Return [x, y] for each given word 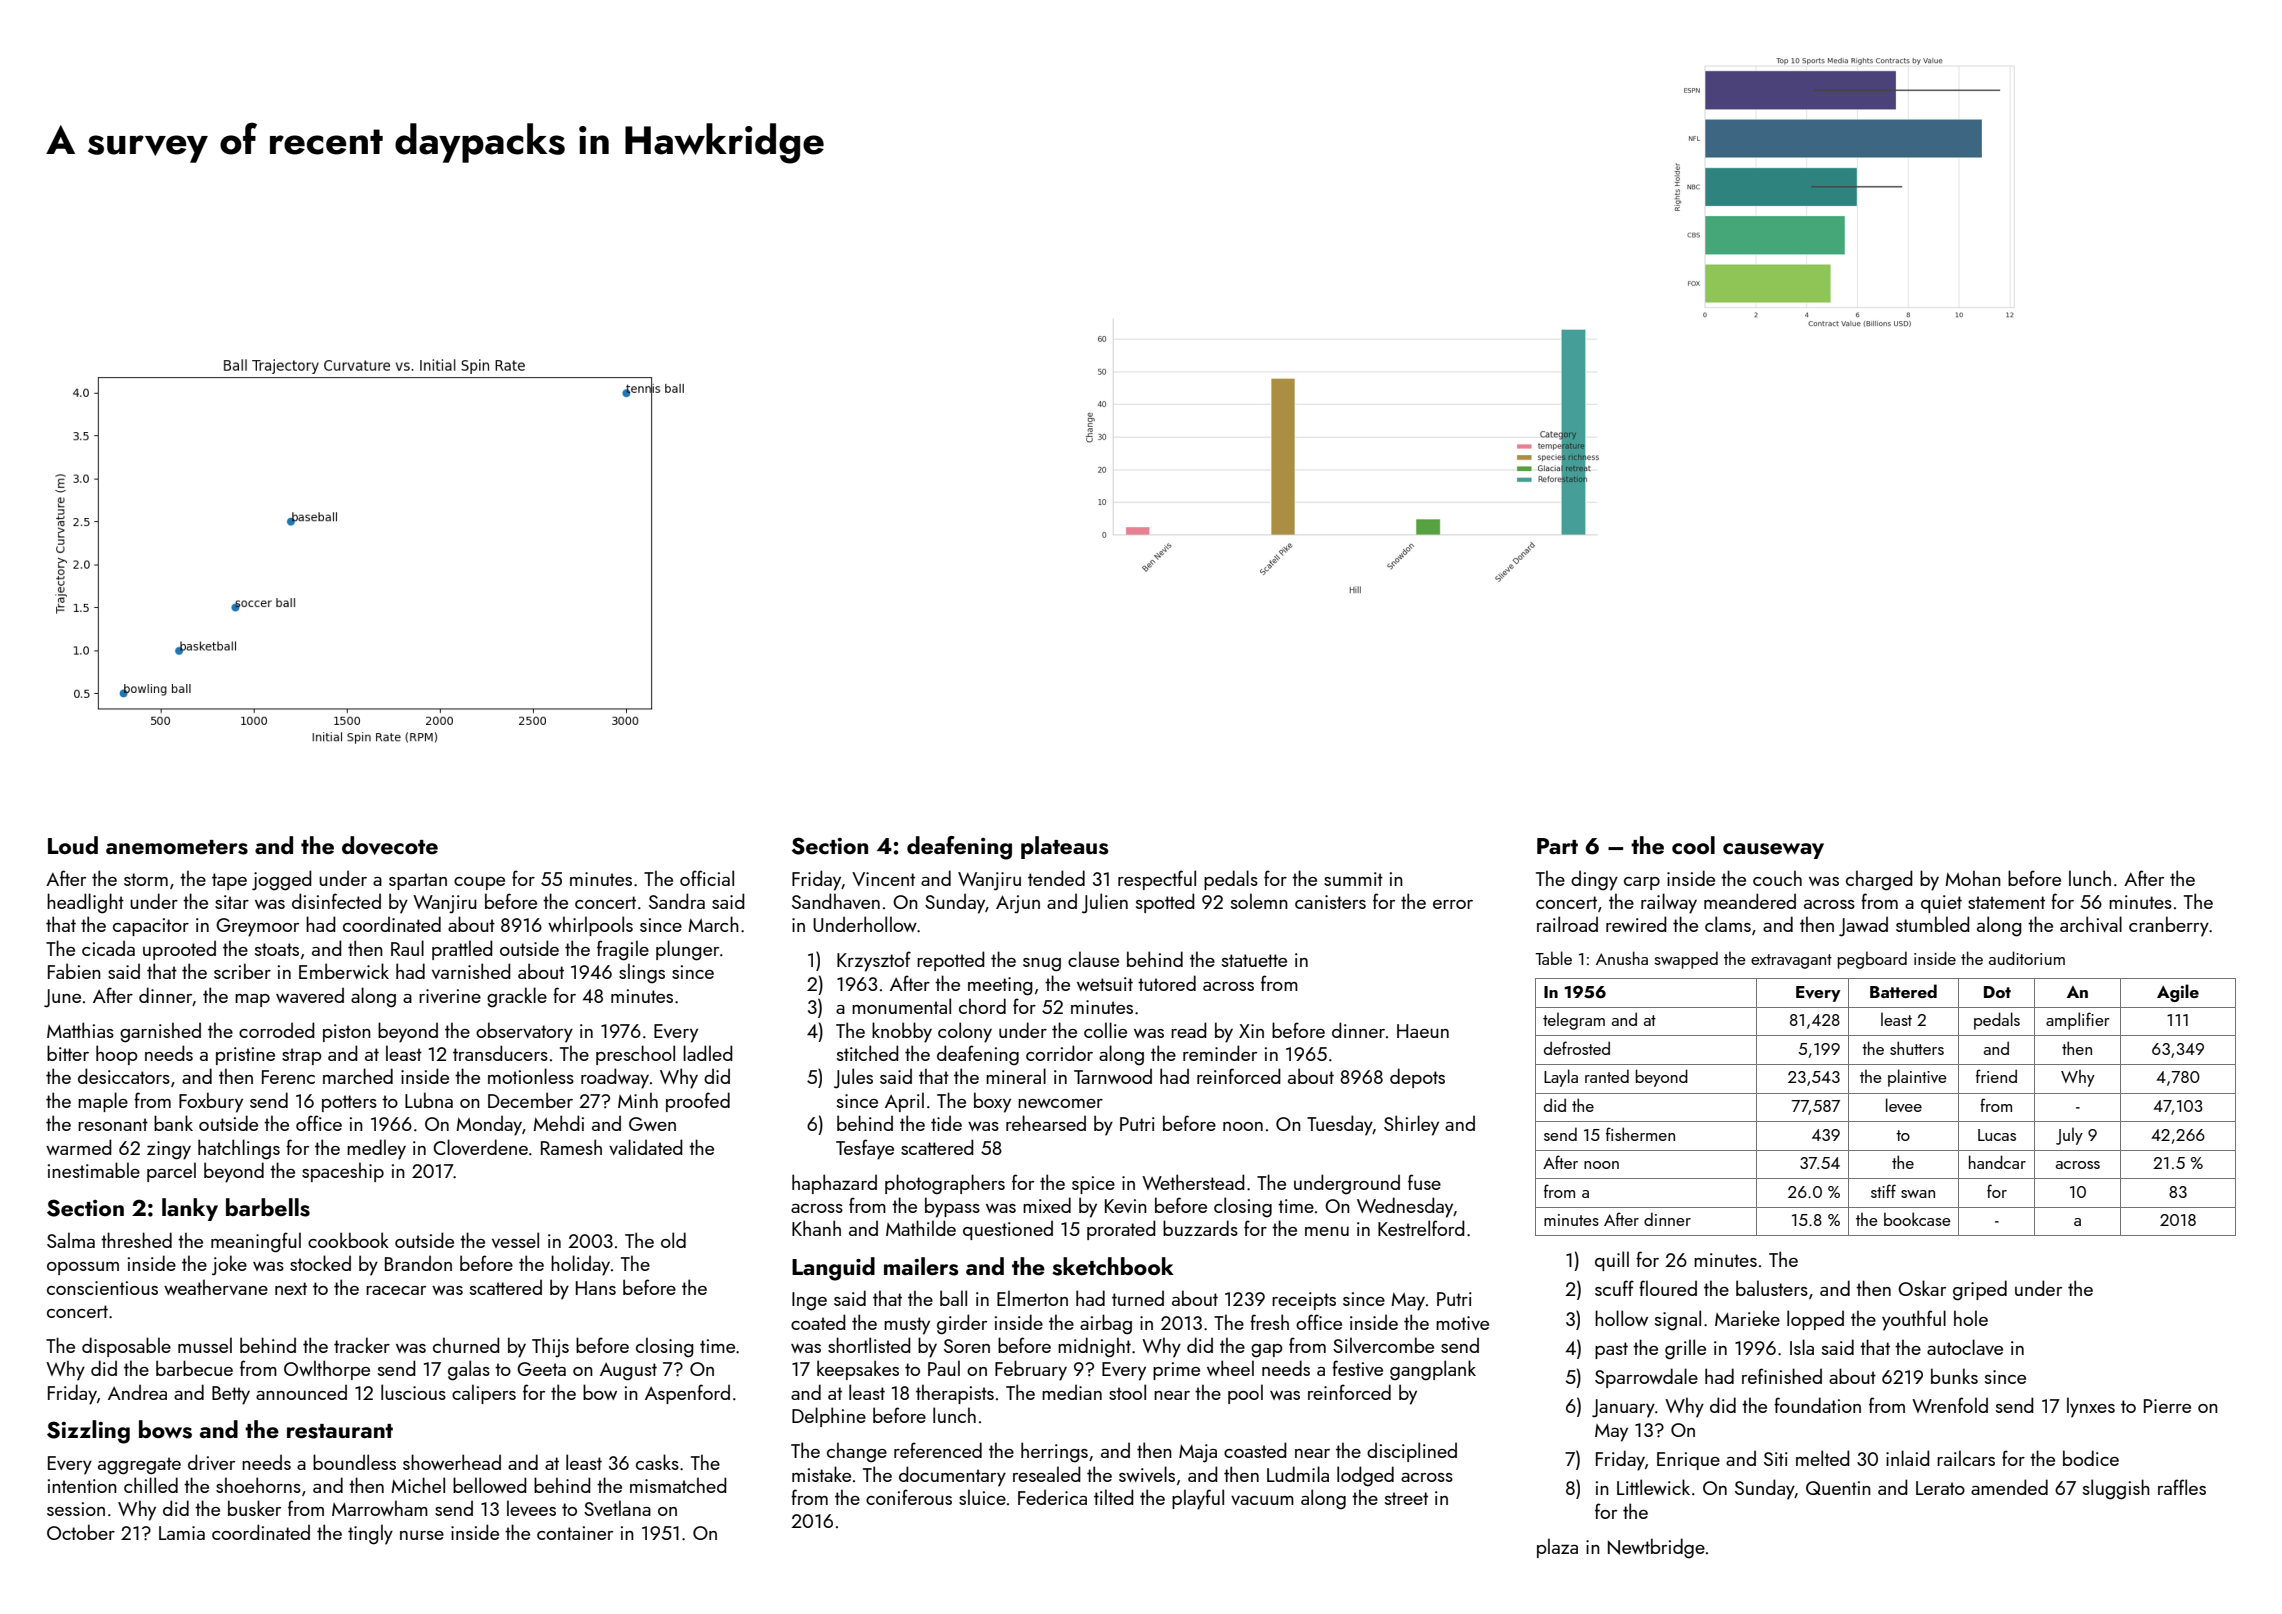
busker [254, 1508]
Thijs [550, 1347]
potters [349, 1103]
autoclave [1965, 1347]
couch [1777, 878]
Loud [73, 845]
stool [1127, 1392]
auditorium [2027, 958]
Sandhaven [836, 901]
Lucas [1997, 1135]
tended [1056, 878]
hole [1971, 1318]
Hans [596, 1288]
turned [1138, 1298]
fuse [1424, 1182]
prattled [462, 950]
